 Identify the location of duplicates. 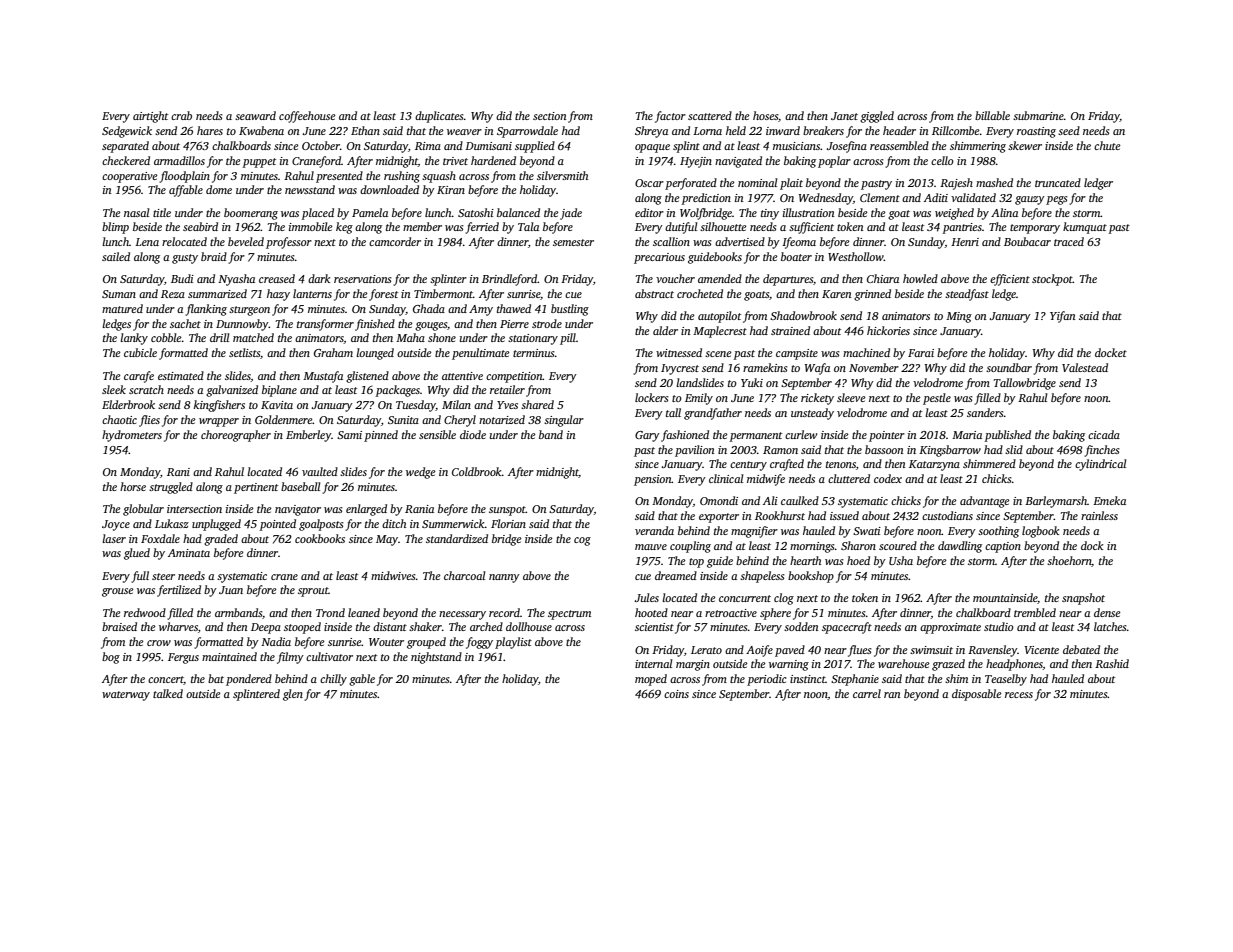
(439, 117).
